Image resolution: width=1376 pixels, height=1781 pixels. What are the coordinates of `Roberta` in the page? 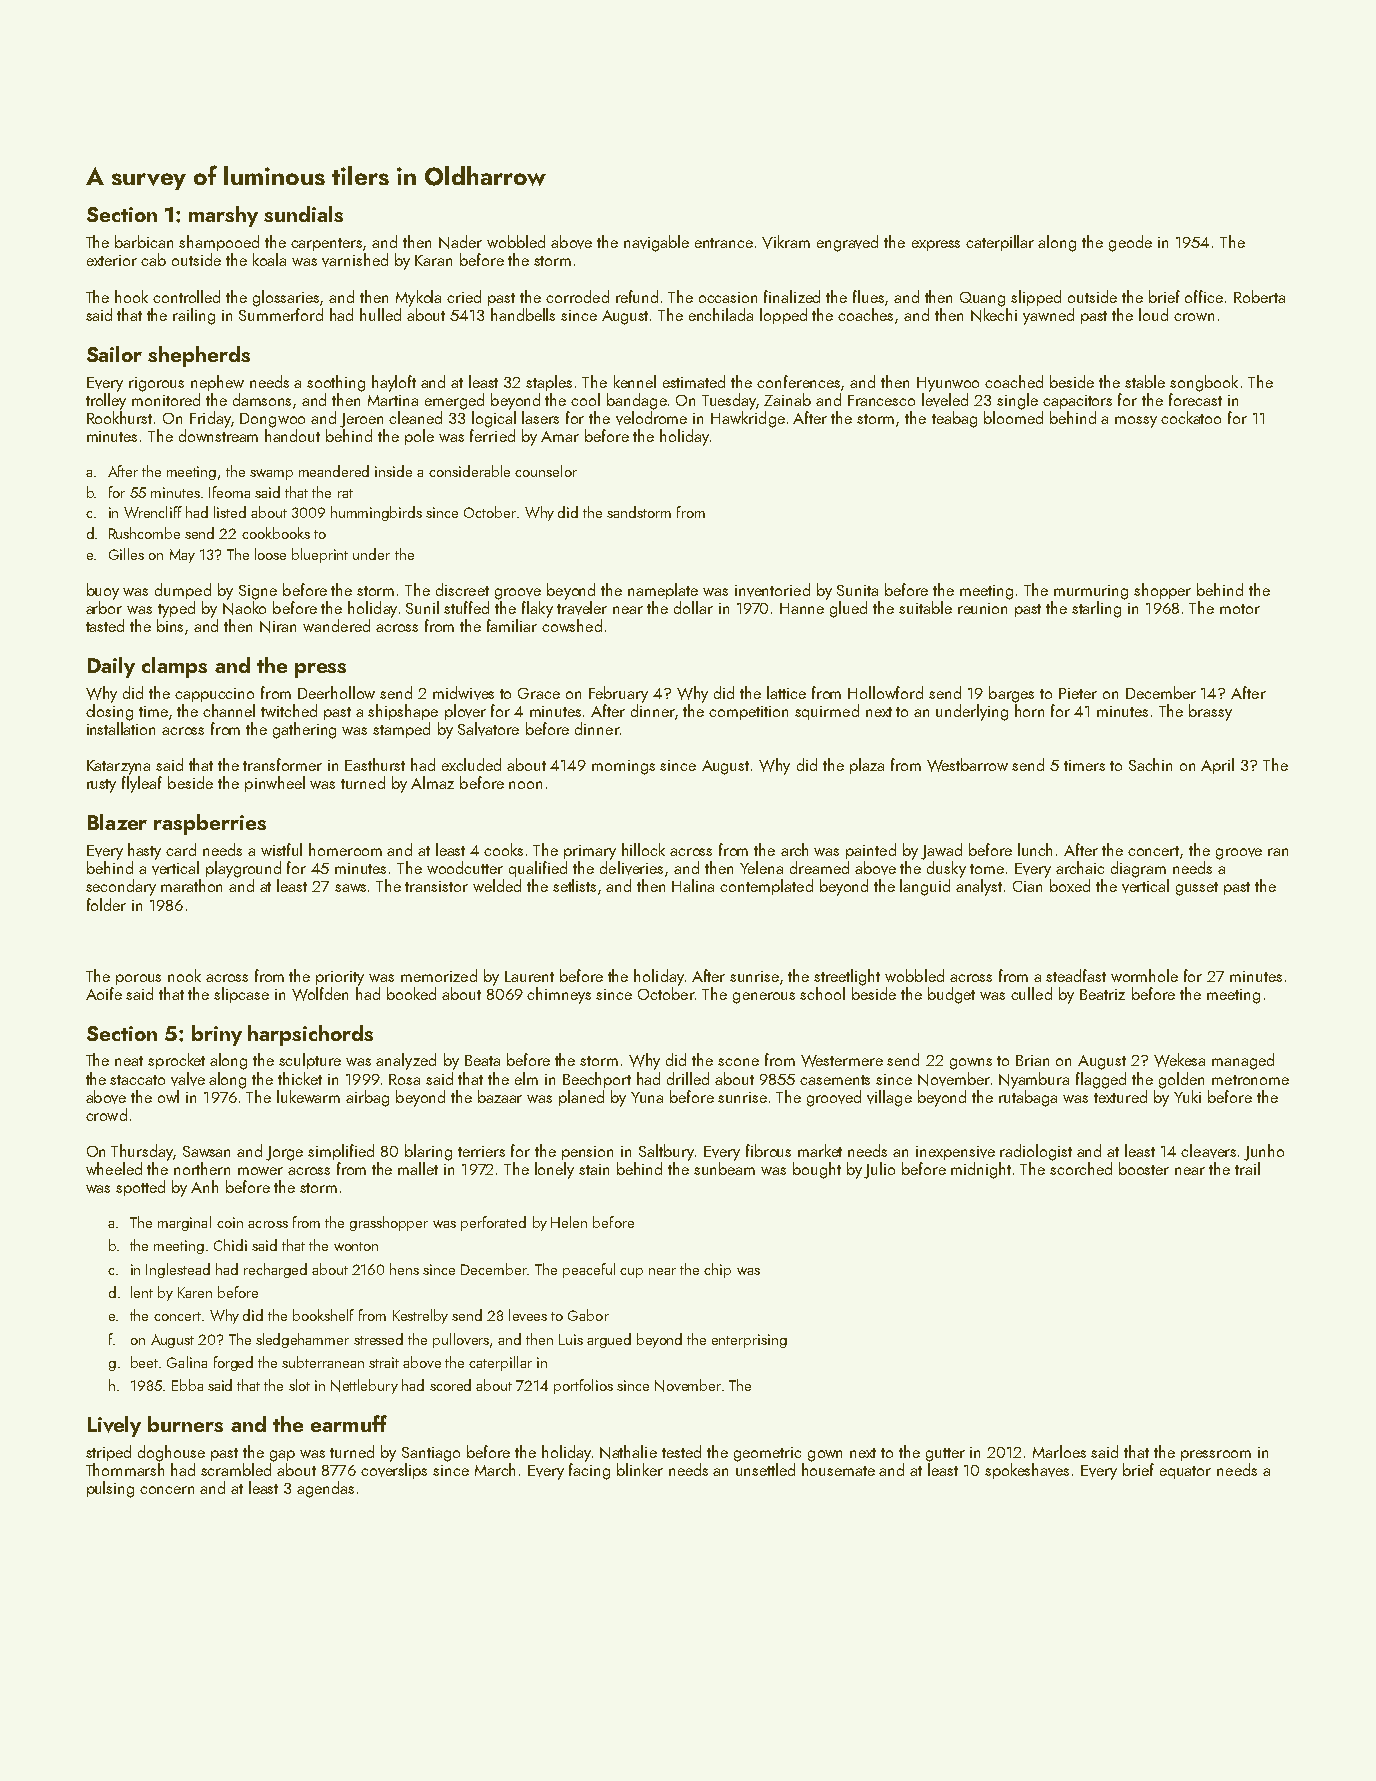 It's located at (1259, 296).
